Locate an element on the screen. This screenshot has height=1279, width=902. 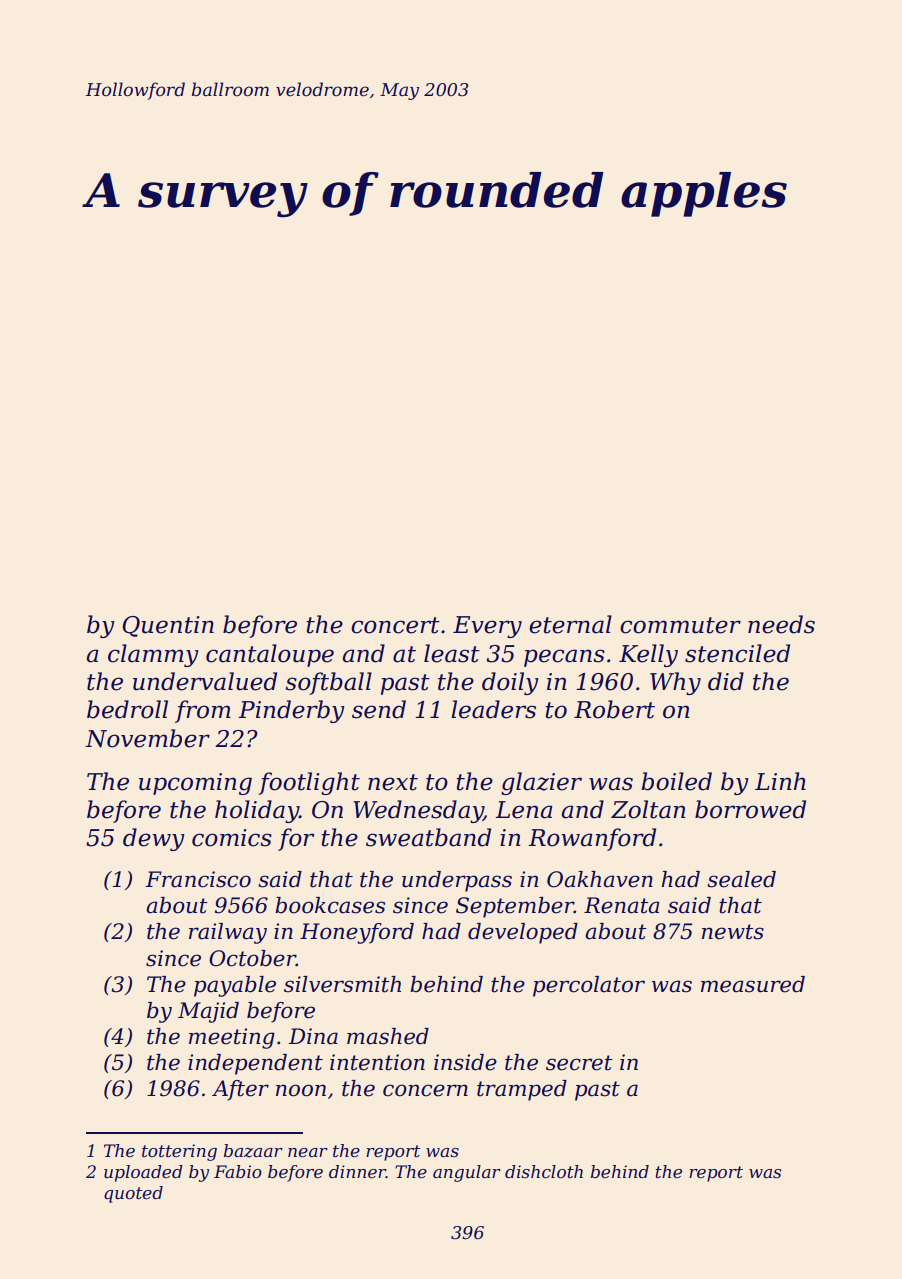
Pinderby is located at coordinates (292, 711).
